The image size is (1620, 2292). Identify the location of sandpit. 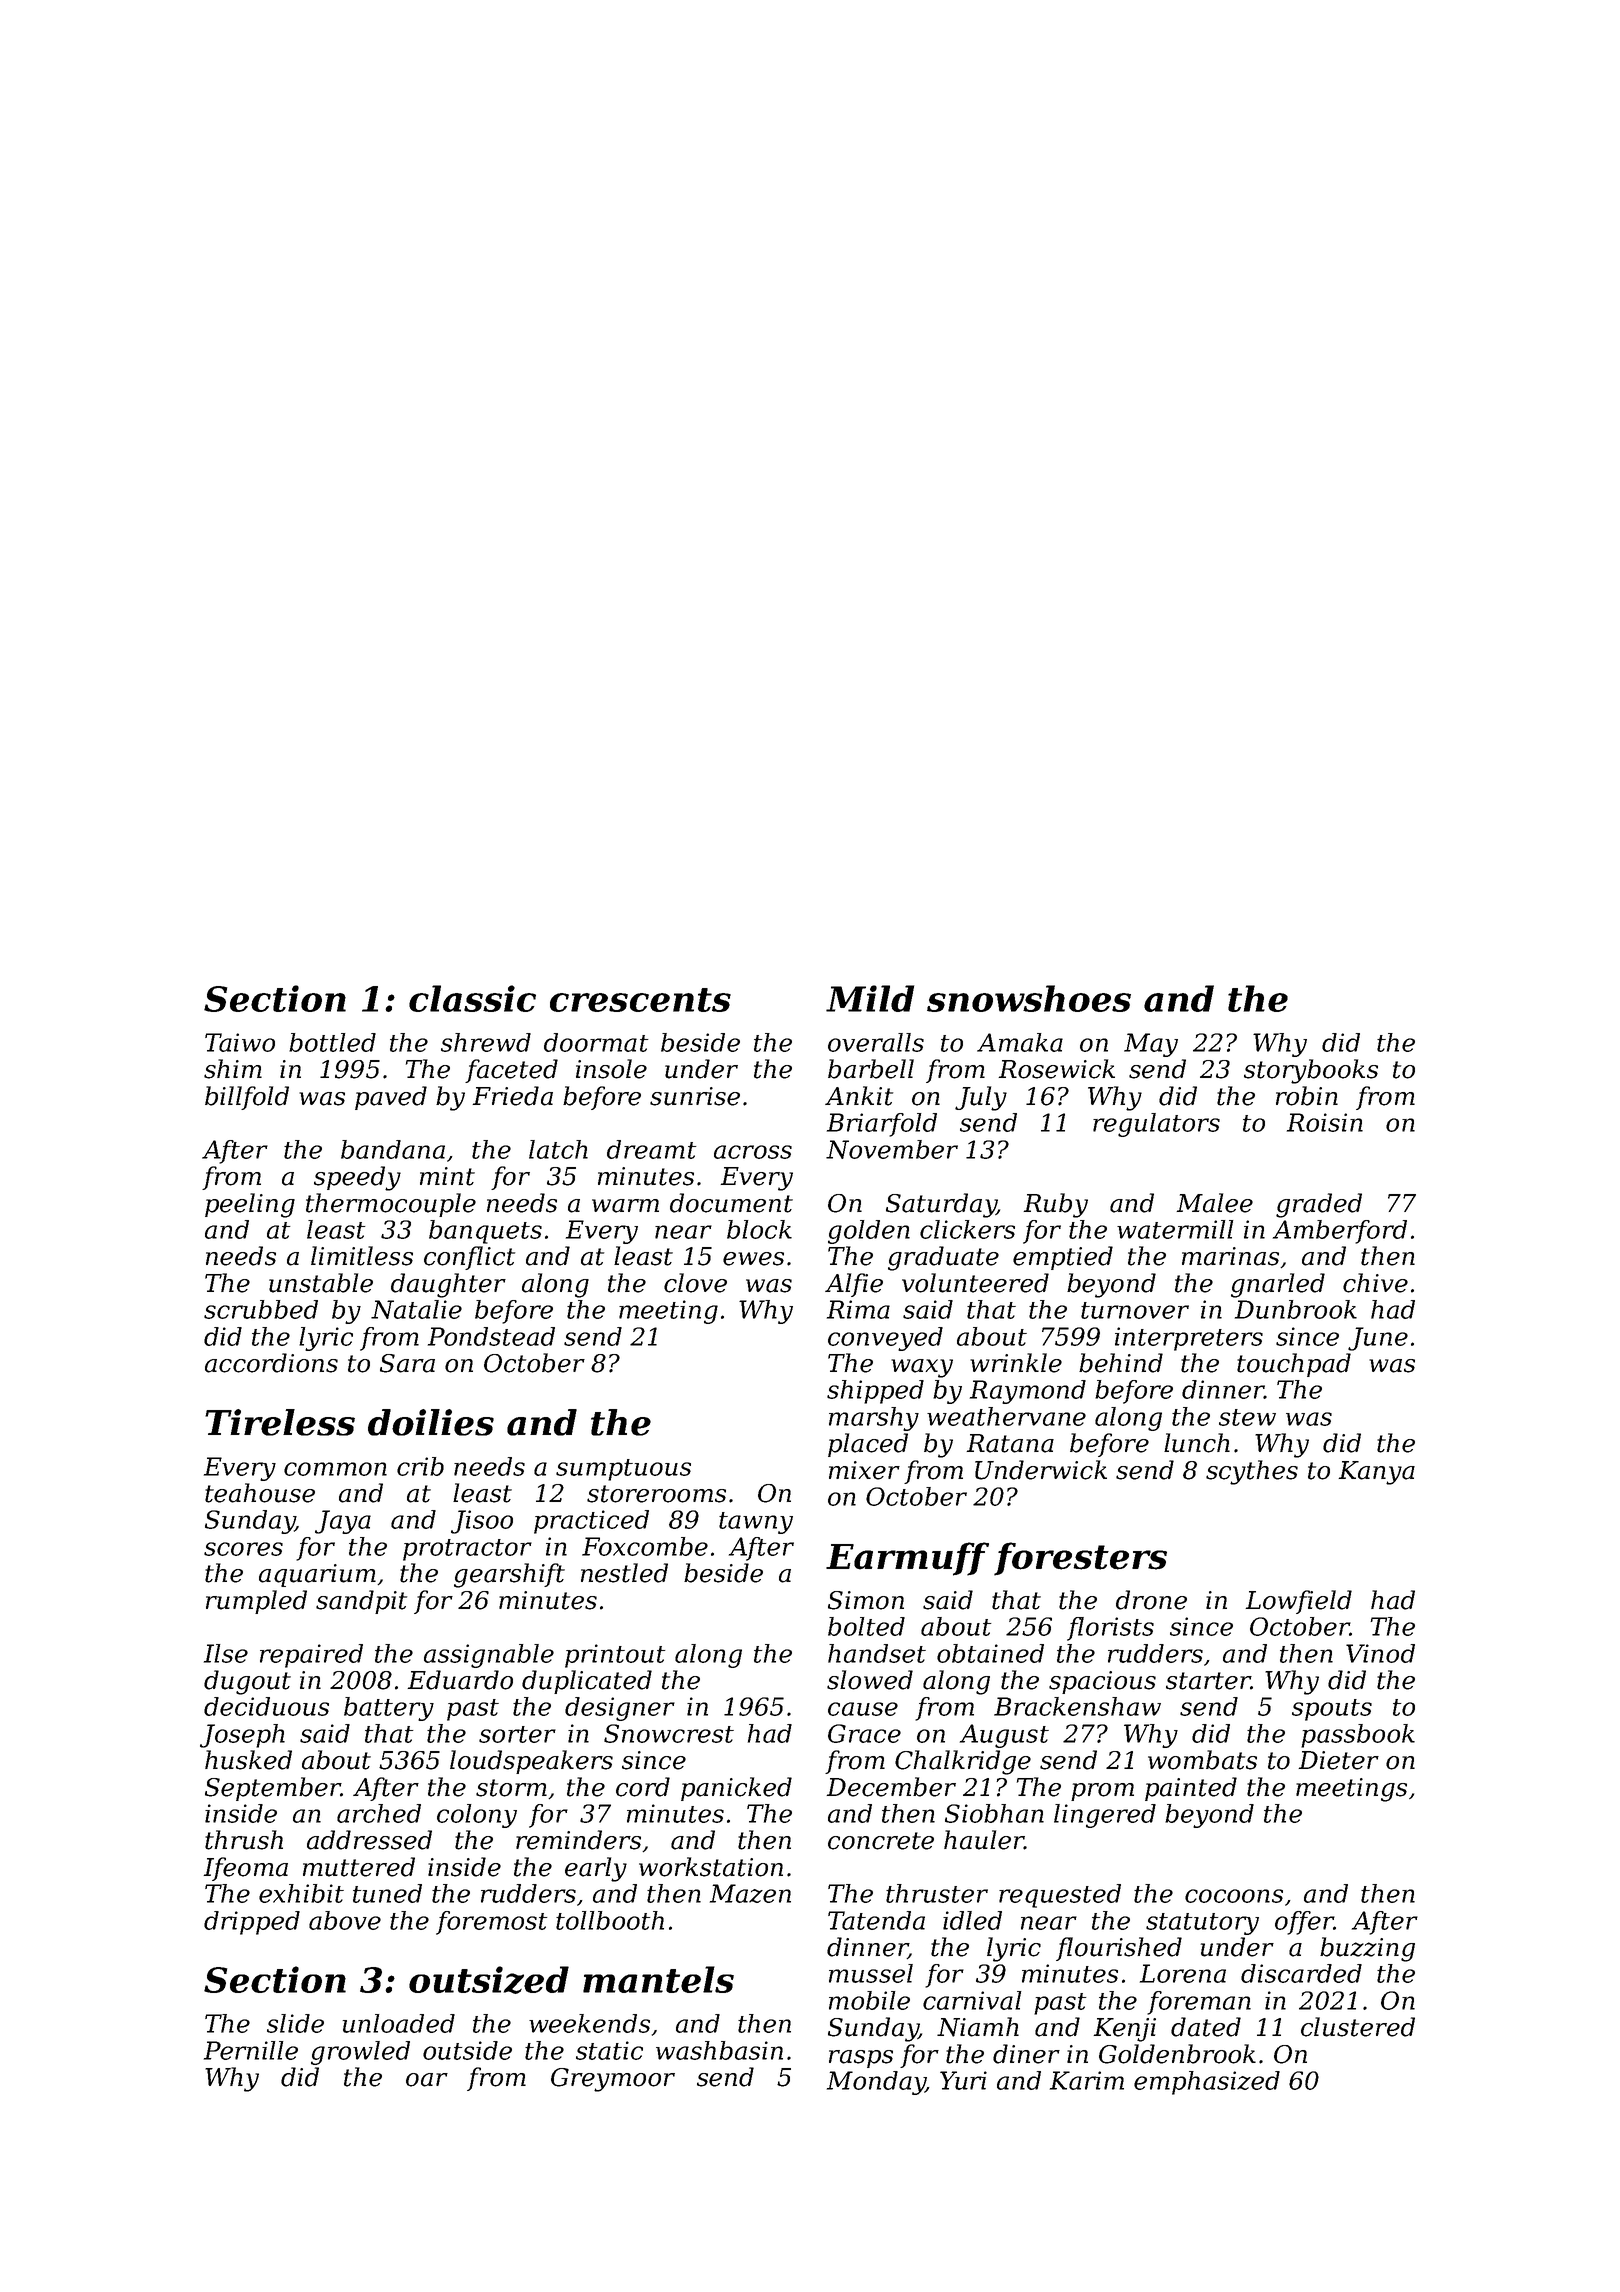
(361, 1602).
